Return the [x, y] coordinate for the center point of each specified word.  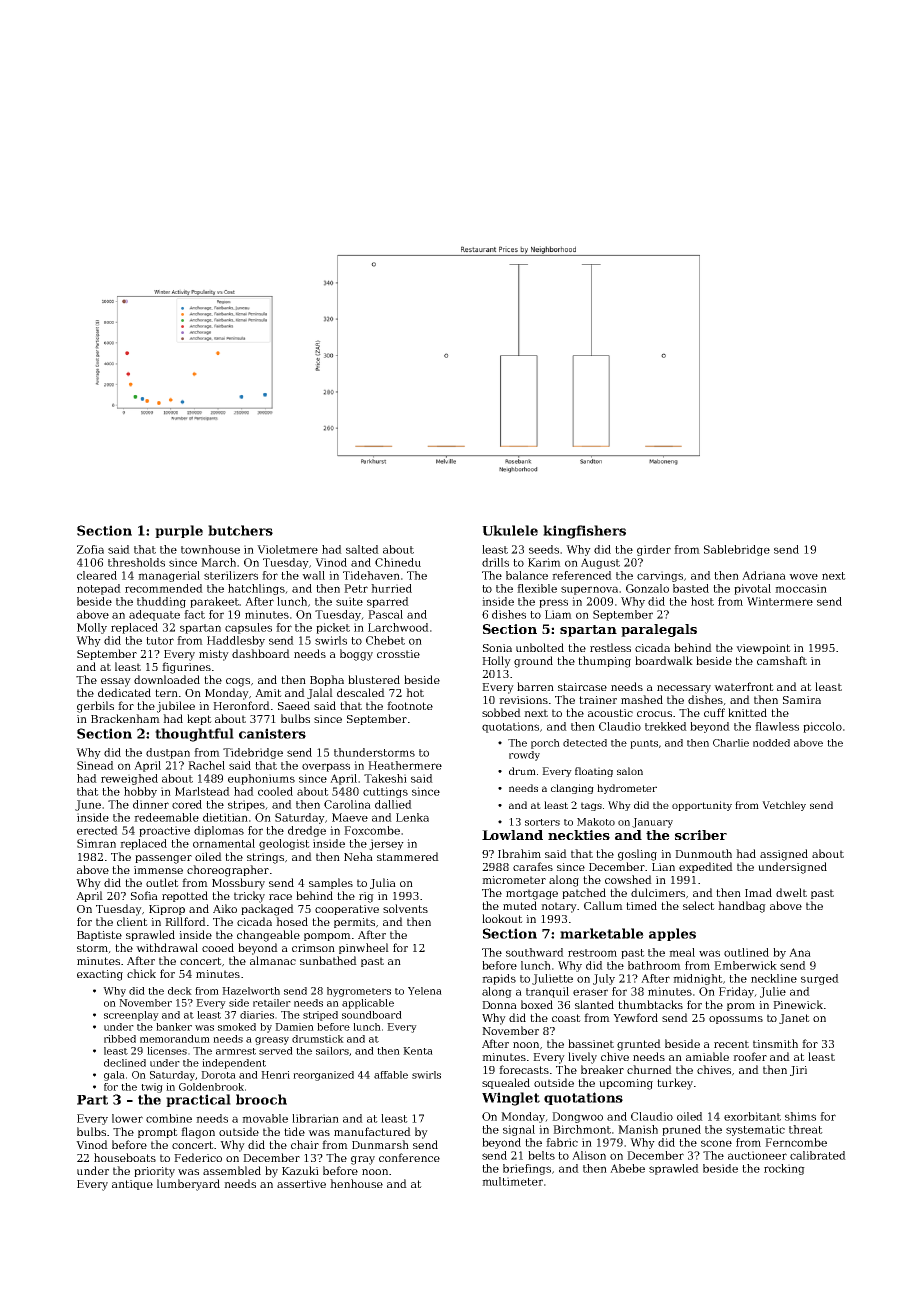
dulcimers [658, 892]
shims [800, 1116]
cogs [238, 682]
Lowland [512, 835]
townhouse [210, 549]
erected [97, 830]
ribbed [120, 1039]
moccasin [801, 588]
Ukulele [510, 530]
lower [127, 1118]
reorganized [323, 1076]
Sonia [497, 648]
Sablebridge [737, 550]
